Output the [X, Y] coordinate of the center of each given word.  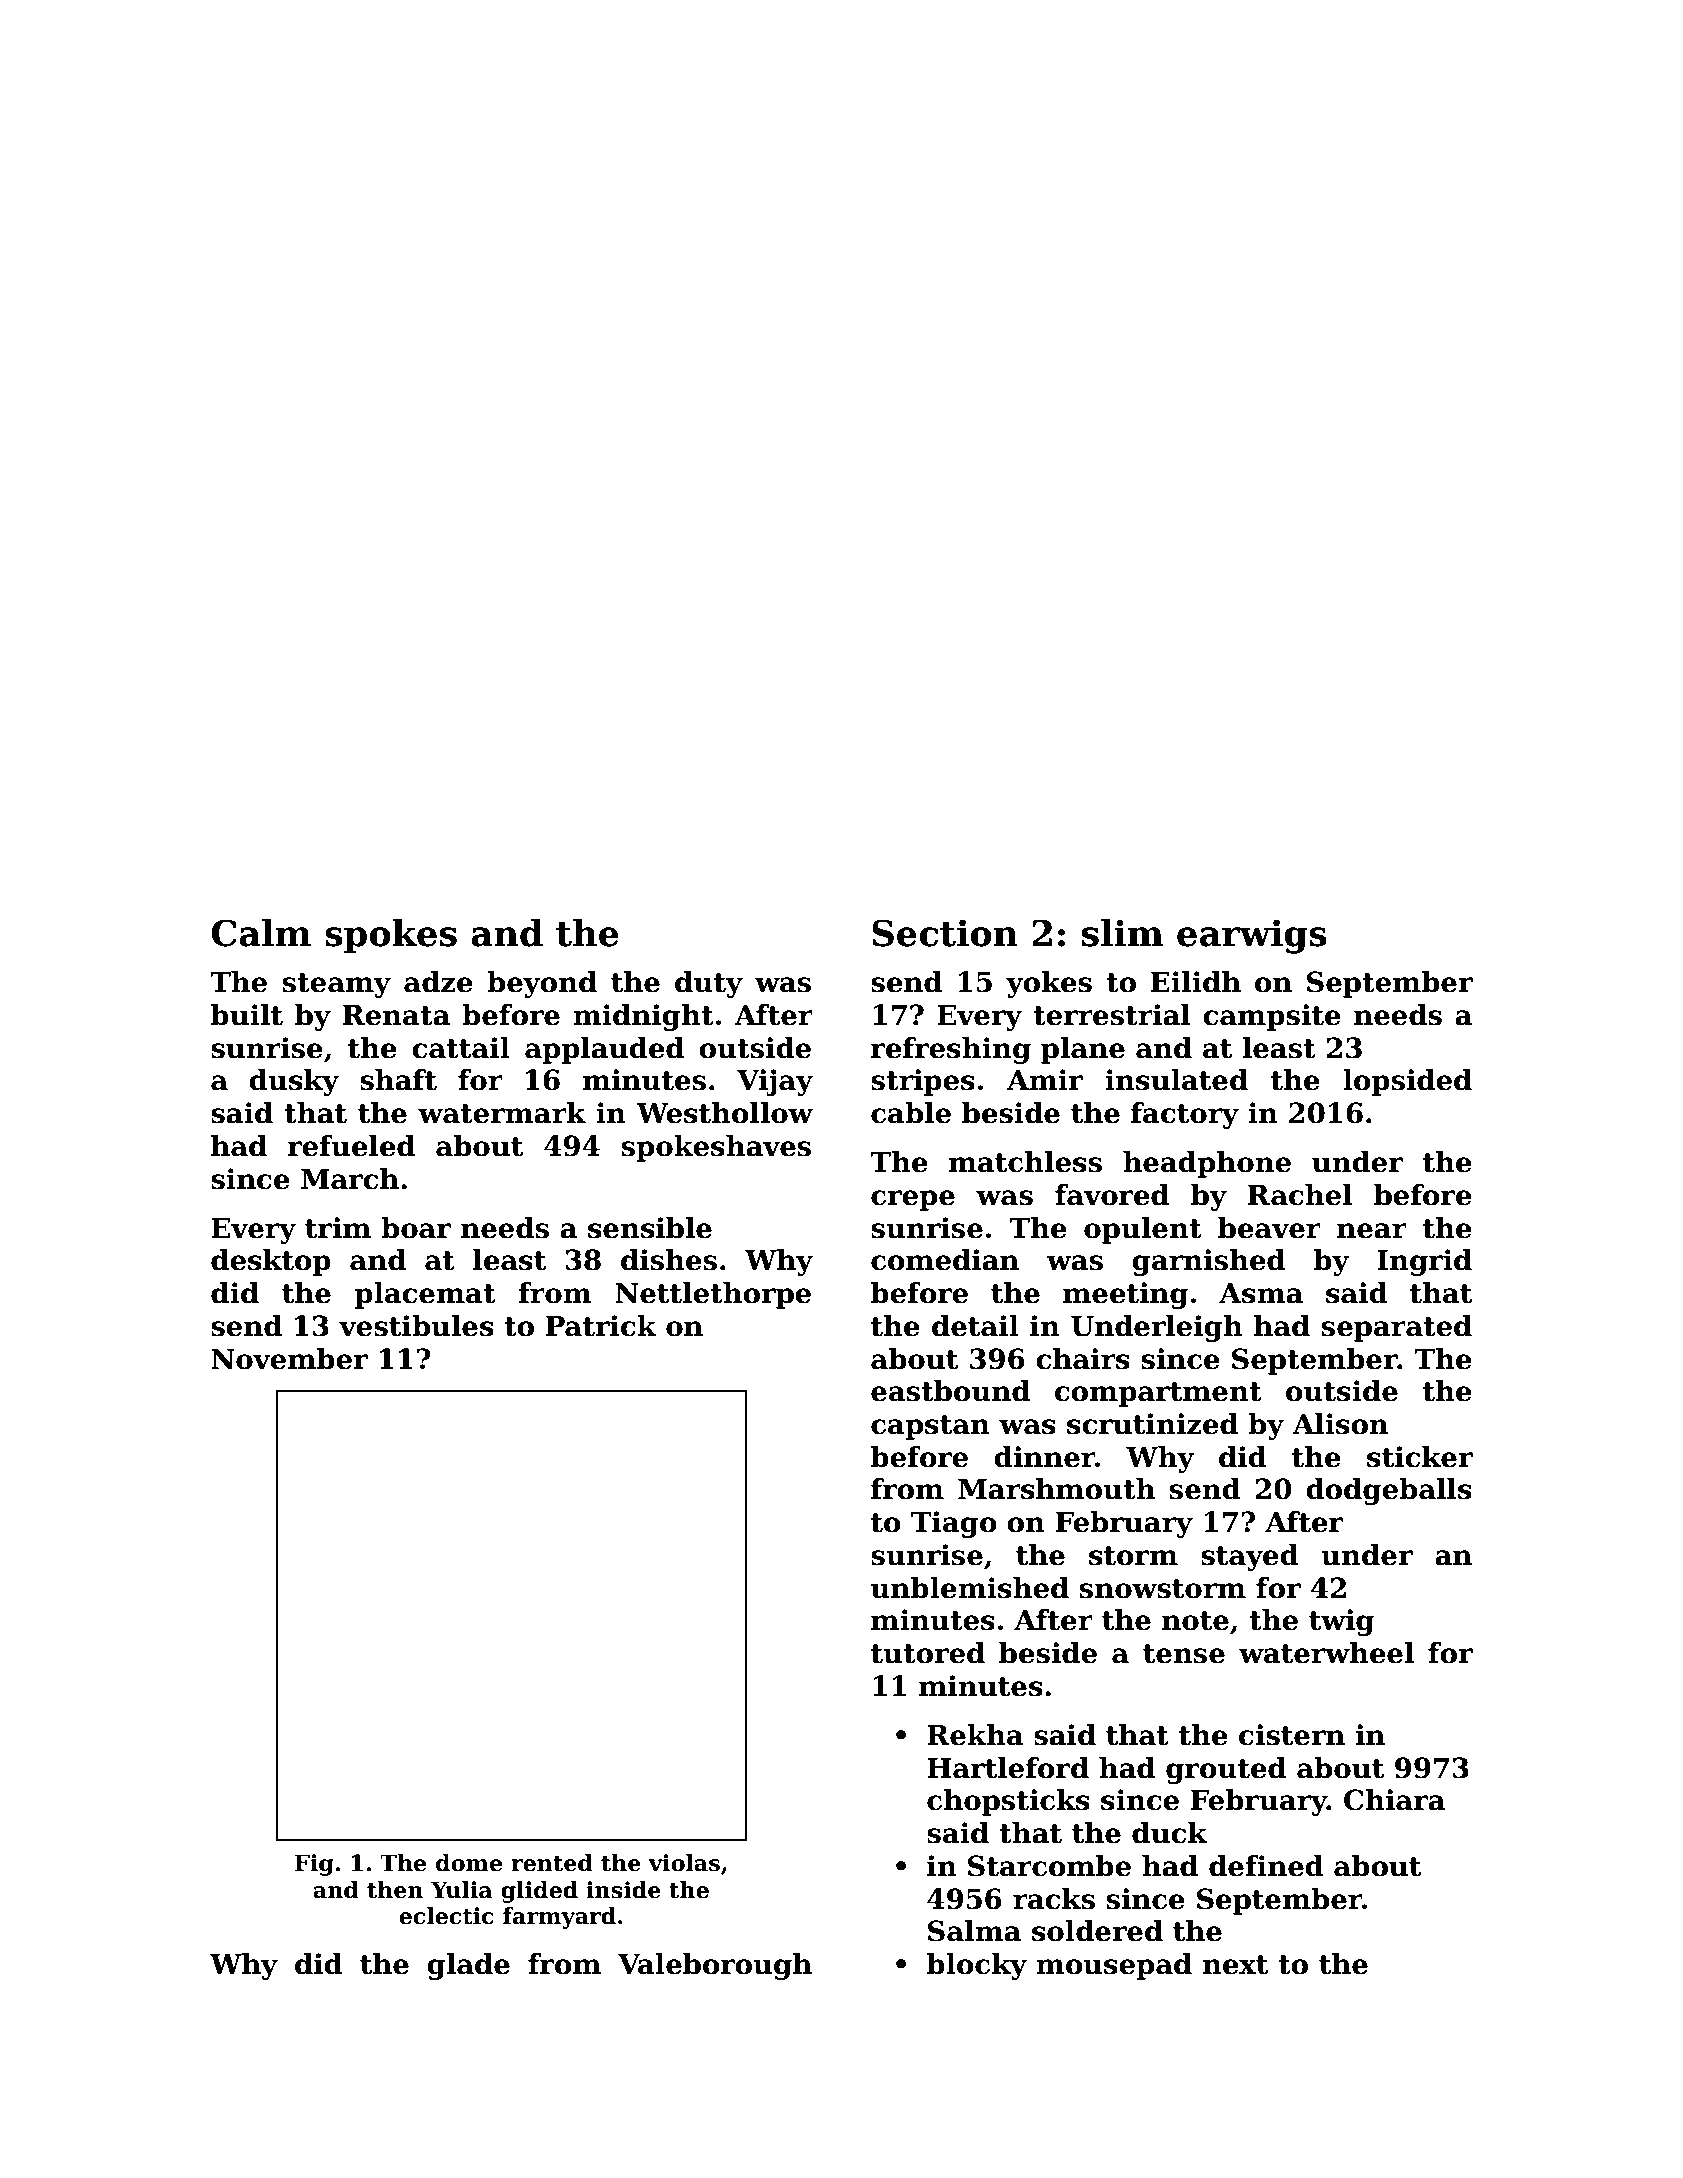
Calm [261, 933]
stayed [1250, 1557]
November [289, 1359]
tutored [928, 1653]
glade [468, 1966]
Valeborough [715, 1966]
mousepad [1114, 1966]
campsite [1272, 1017]
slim [1122, 933]
